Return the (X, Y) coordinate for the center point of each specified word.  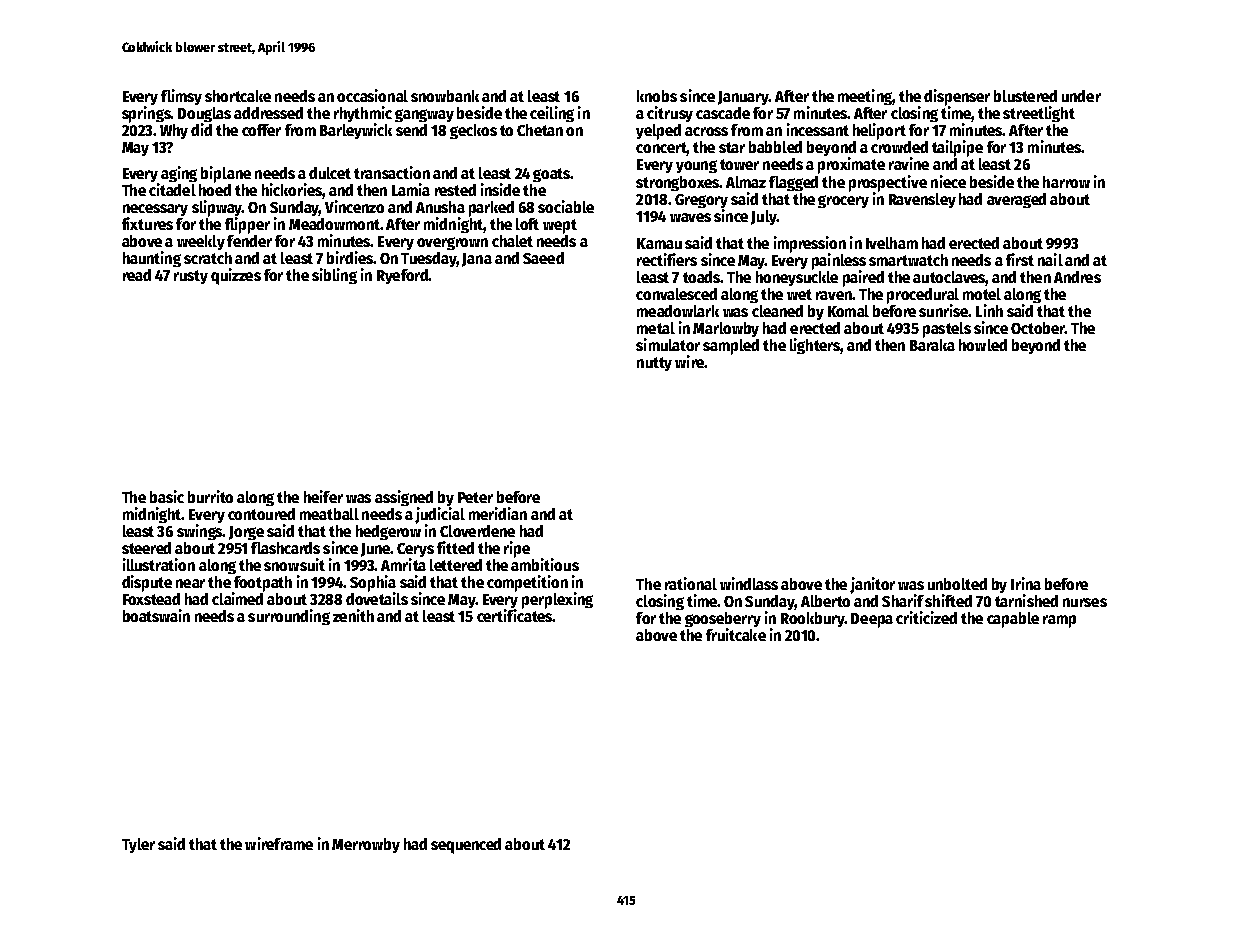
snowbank (445, 96)
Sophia (373, 583)
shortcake (238, 96)
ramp (1059, 621)
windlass (749, 583)
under (1081, 96)
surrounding (289, 617)
